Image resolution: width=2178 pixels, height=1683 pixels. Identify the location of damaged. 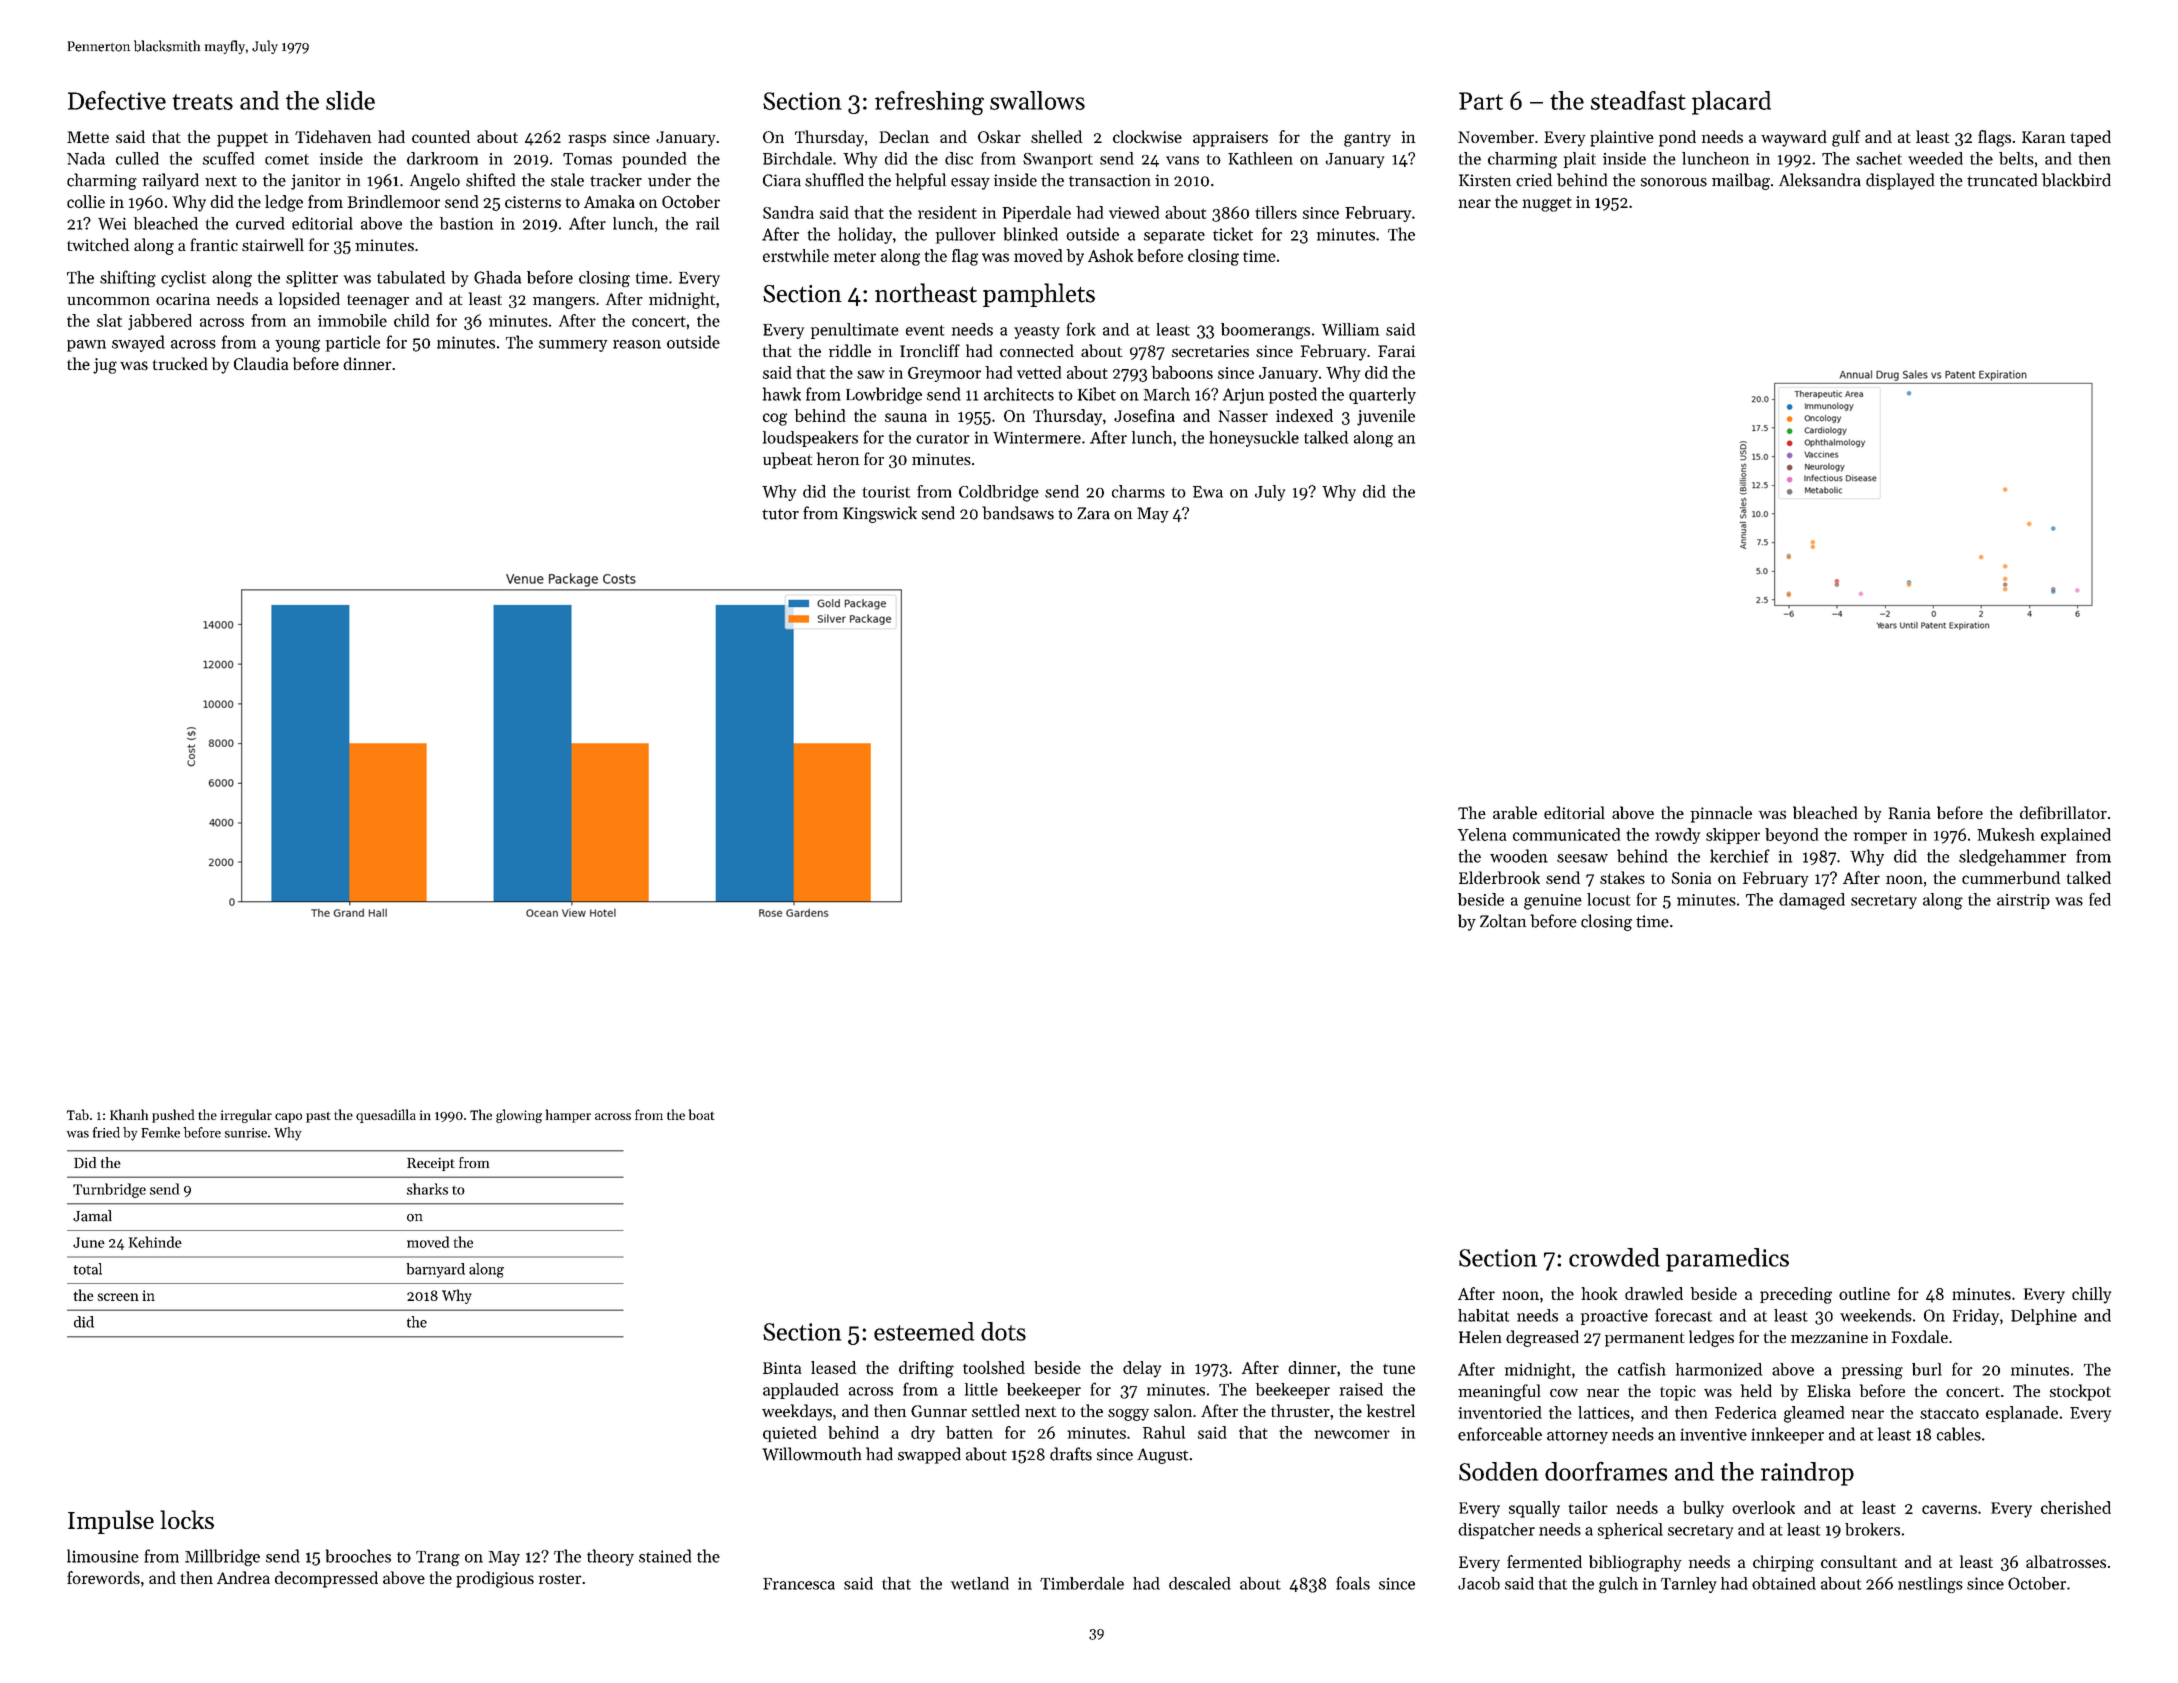
(1812, 901).
